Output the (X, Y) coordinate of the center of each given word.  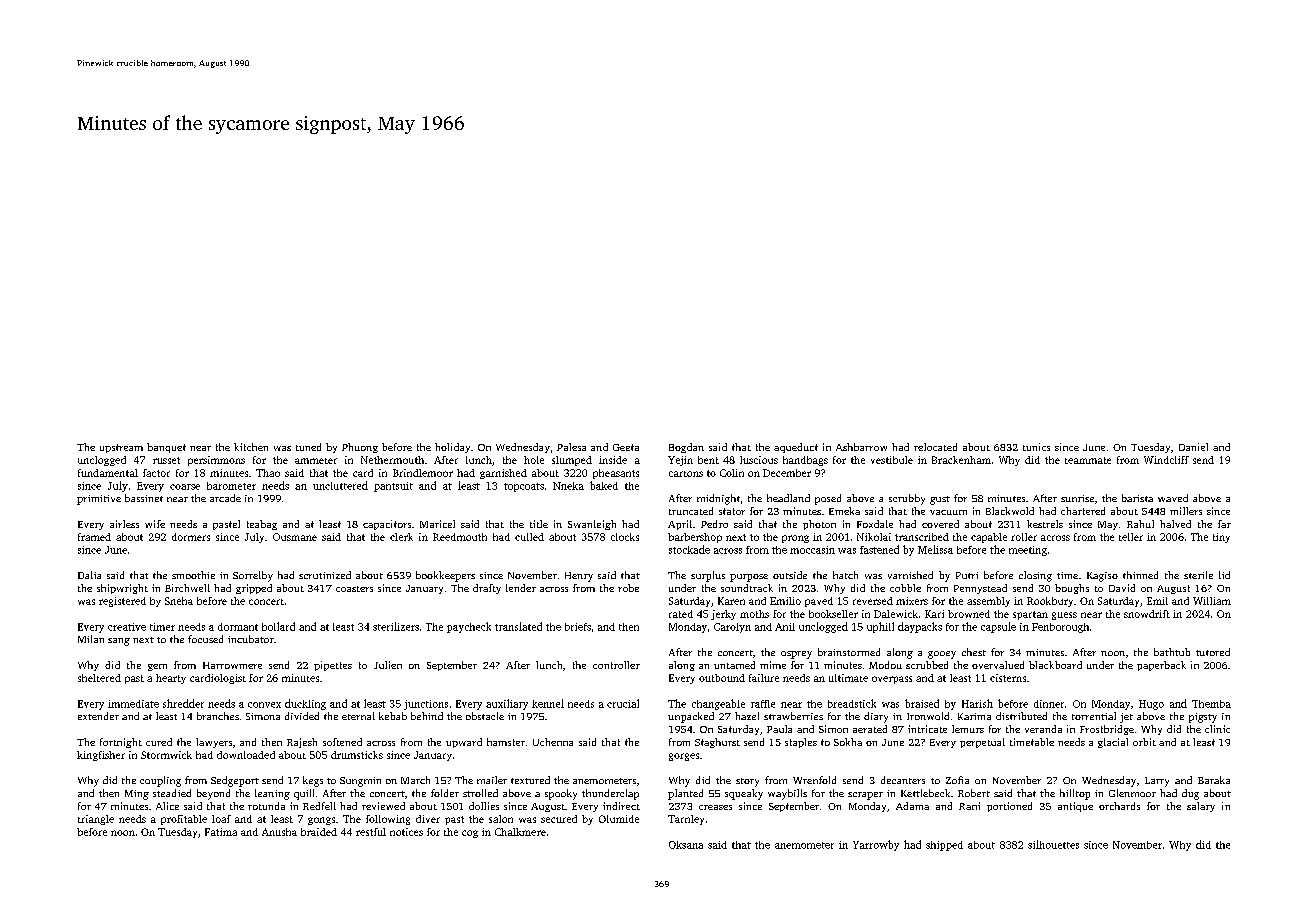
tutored (1213, 652)
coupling (160, 781)
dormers (191, 537)
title (539, 524)
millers (1186, 511)
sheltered (99, 678)
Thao (268, 473)
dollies (484, 806)
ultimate (848, 678)
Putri (967, 575)
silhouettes (1053, 844)
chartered (1083, 511)
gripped (254, 589)
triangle (96, 820)
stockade (689, 549)
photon (819, 525)
